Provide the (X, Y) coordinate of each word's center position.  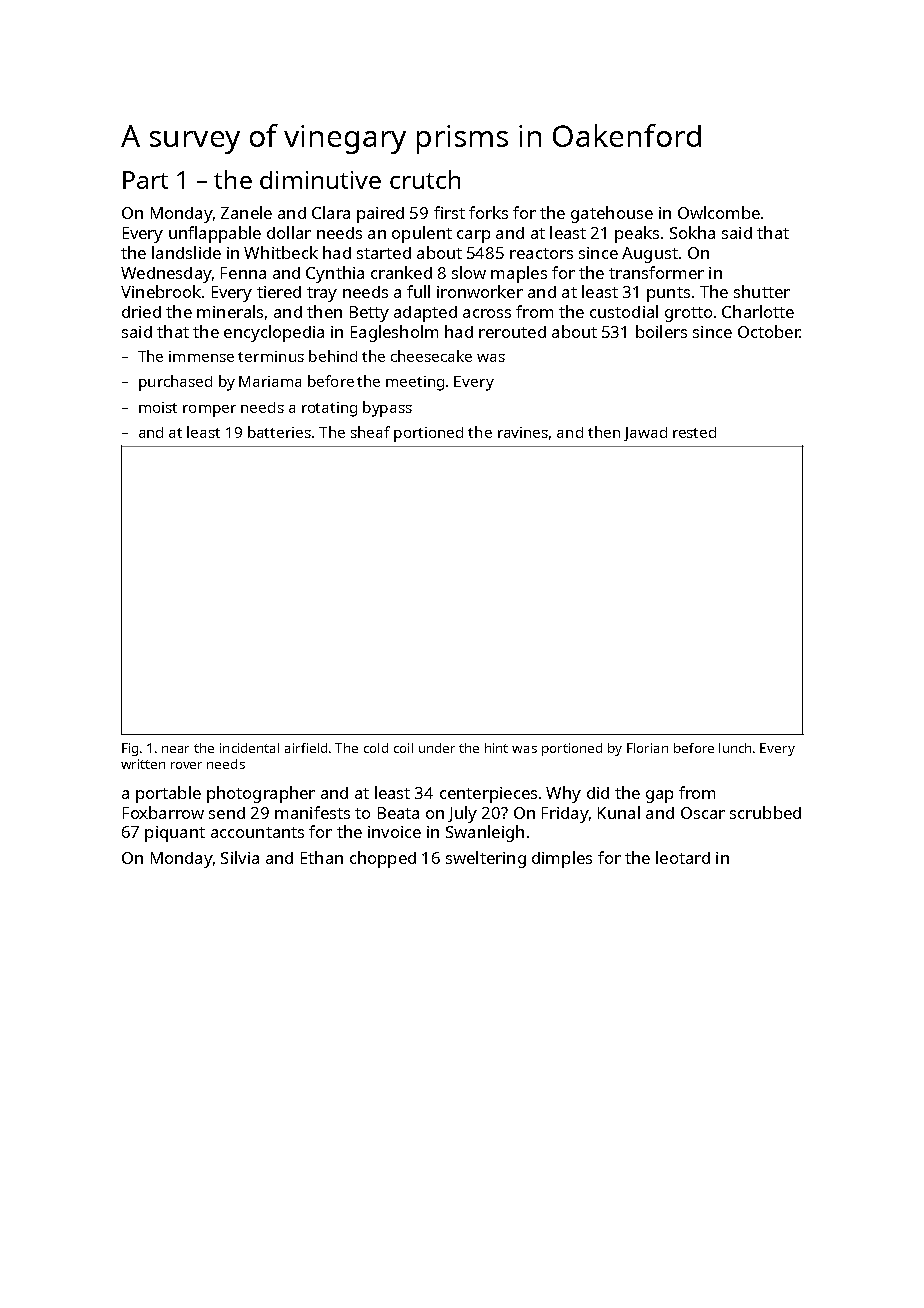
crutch (425, 179)
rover (186, 765)
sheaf (370, 432)
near (175, 749)
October (769, 331)
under (437, 748)
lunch (735, 748)
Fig (130, 749)
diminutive (320, 180)
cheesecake (431, 356)
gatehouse (612, 214)
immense (201, 356)
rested (694, 432)
